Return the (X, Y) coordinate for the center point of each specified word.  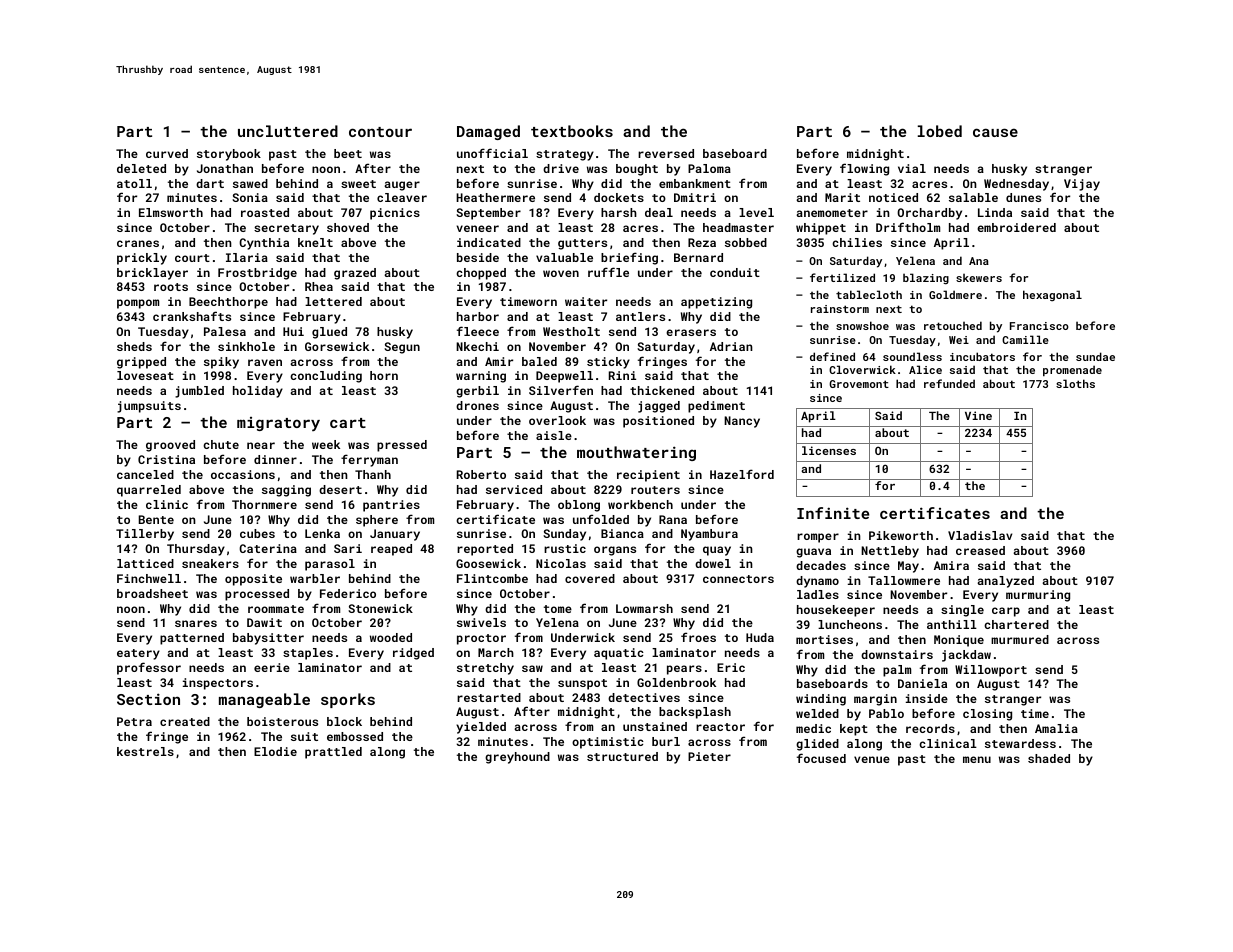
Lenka (322, 533)
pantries (391, 506)
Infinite (833, 513)
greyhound (517, 758)
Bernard (698, 257)
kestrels (145, 751)
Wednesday (1016, 185)
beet (348, 153)
